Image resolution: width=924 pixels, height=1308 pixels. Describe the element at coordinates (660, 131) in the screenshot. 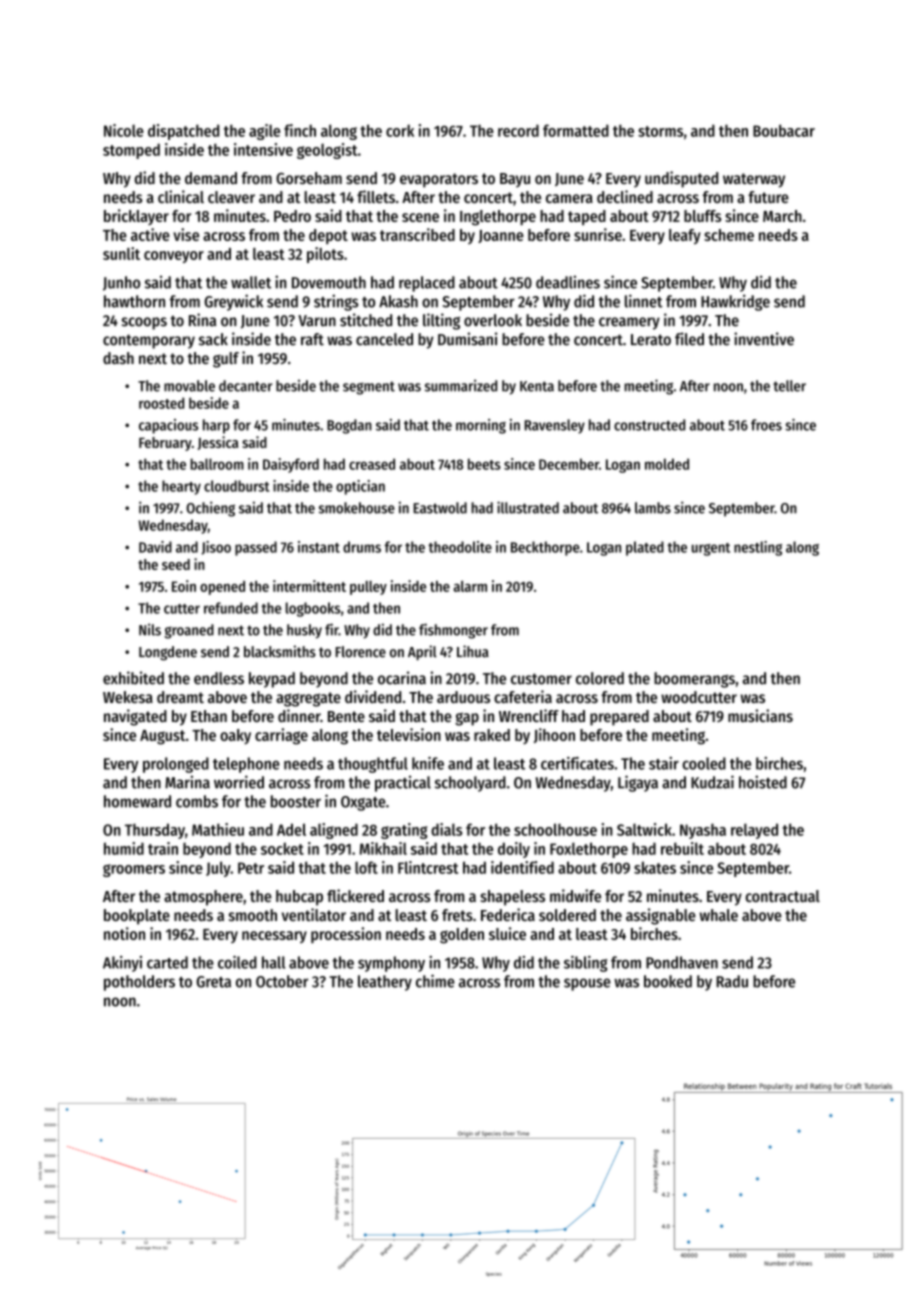

I see `storms` at that location.
